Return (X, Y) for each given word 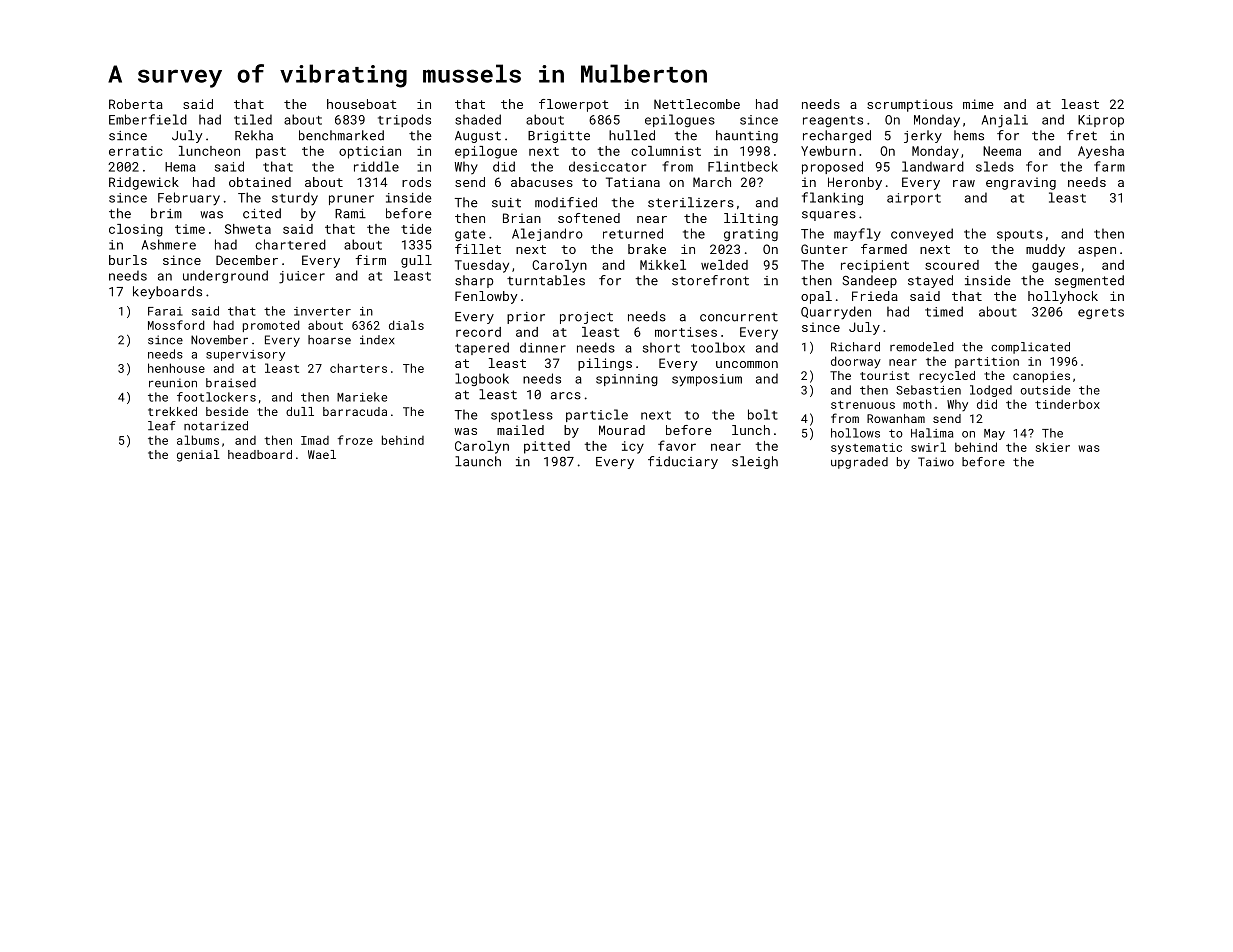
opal (816, 297)
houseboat (362, 104)
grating (751, 235)
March (712, 182)
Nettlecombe (697, 104)
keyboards (167, 292)
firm (371, 260)
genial (198, 456)
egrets (1101, 313)
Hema (180, 167)
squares (829, 216)
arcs (566, 396)
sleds (995, 166)
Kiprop (1101, 121)
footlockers (216, 397)
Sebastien (928, 390)
